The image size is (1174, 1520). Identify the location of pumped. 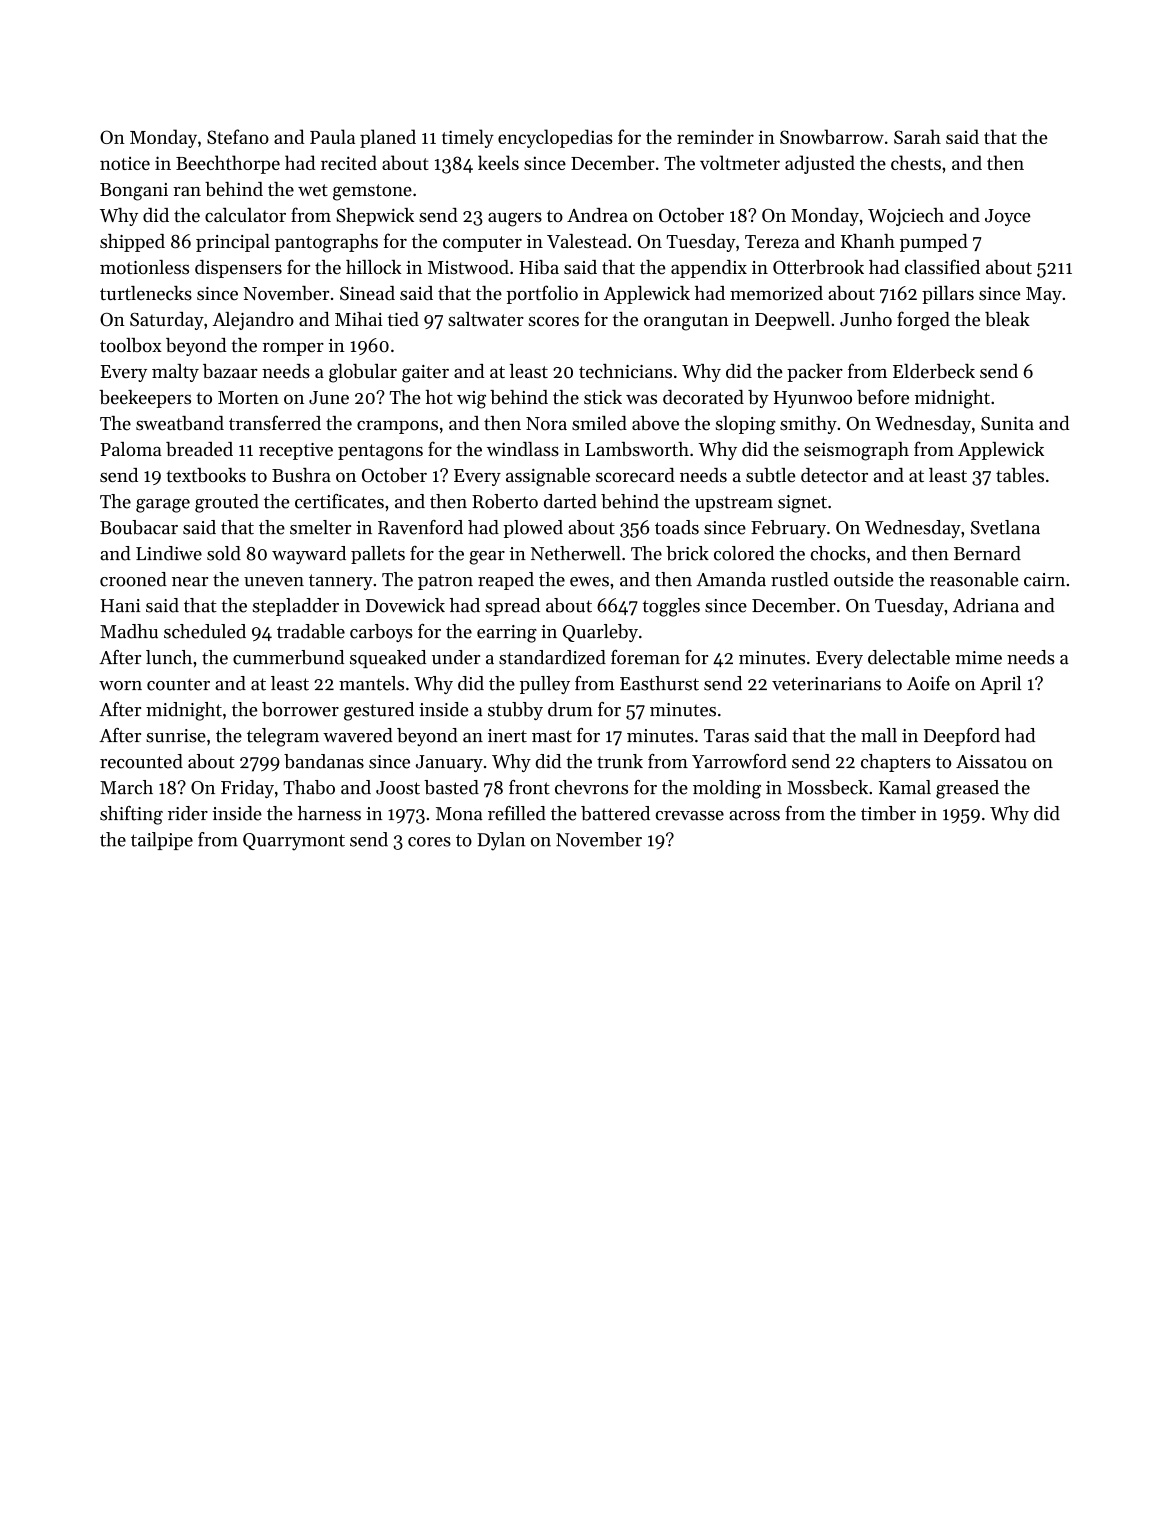
(934, 243).
